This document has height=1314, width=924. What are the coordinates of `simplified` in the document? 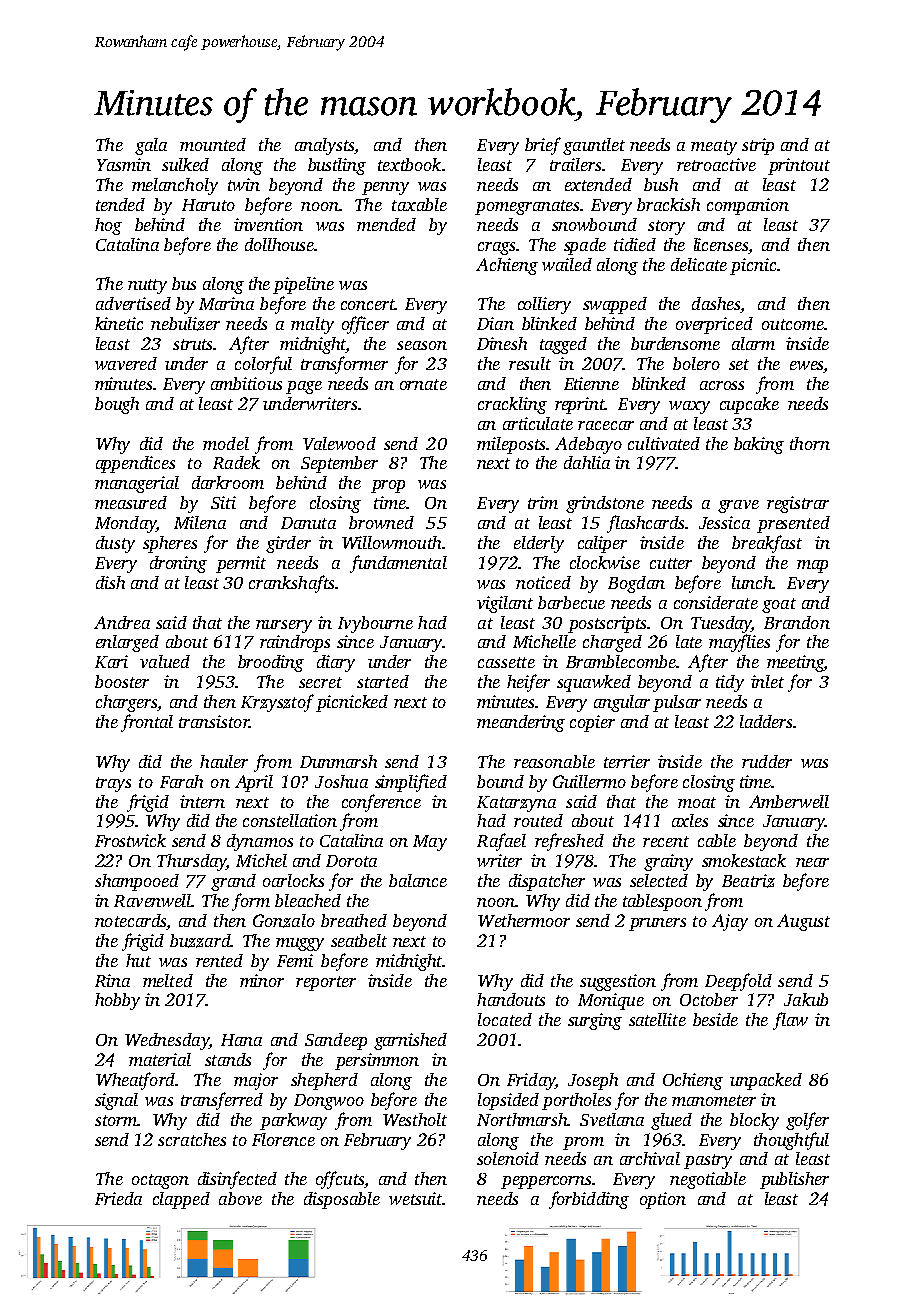 It's located at (411, 783).
